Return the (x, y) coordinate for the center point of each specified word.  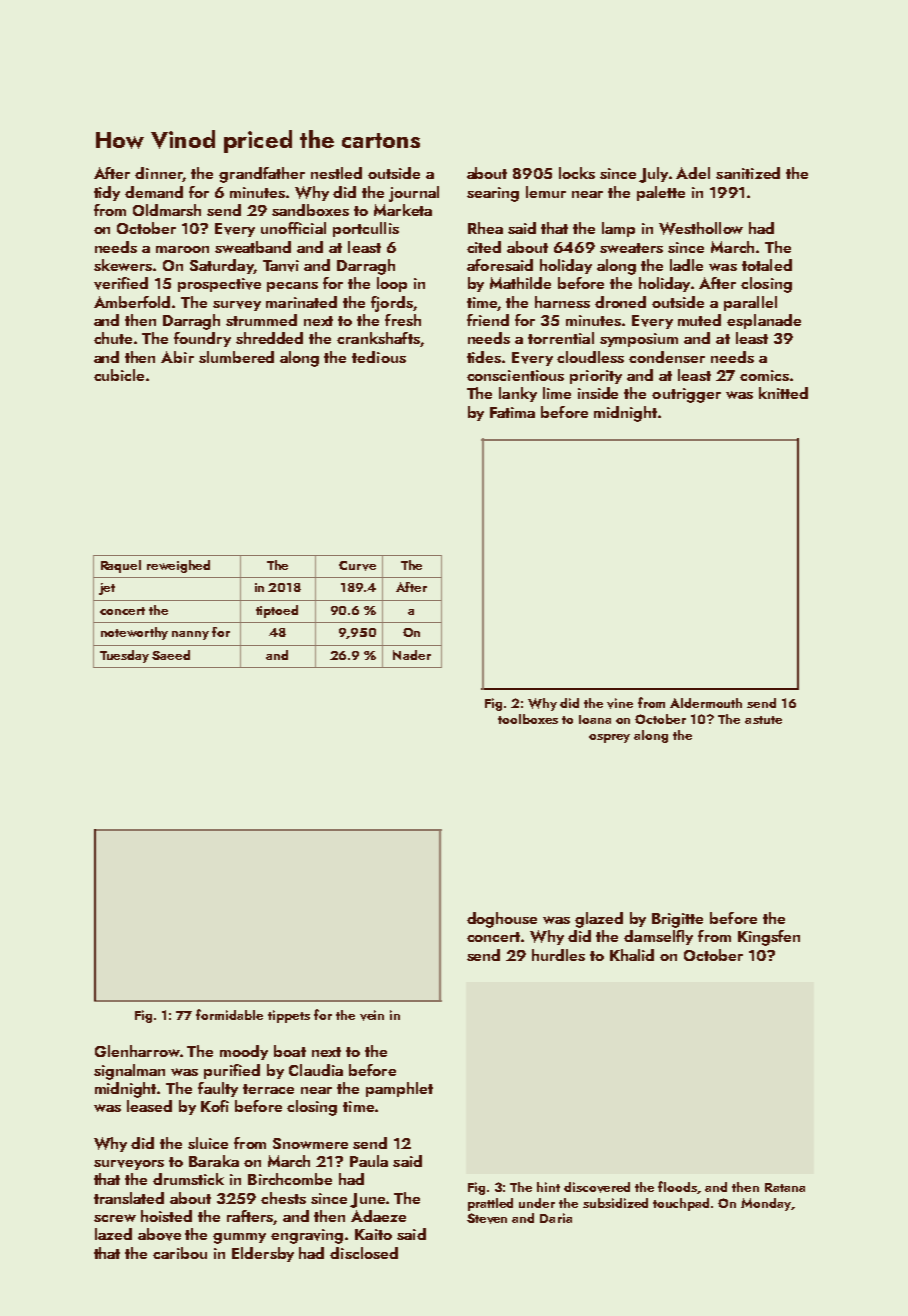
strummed (261, 320)
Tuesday (124, 656)
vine (620, 703)
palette (661, 193)
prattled (490, 1204)
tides (484, 357)
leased (149, 1106)
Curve (357, 566)
